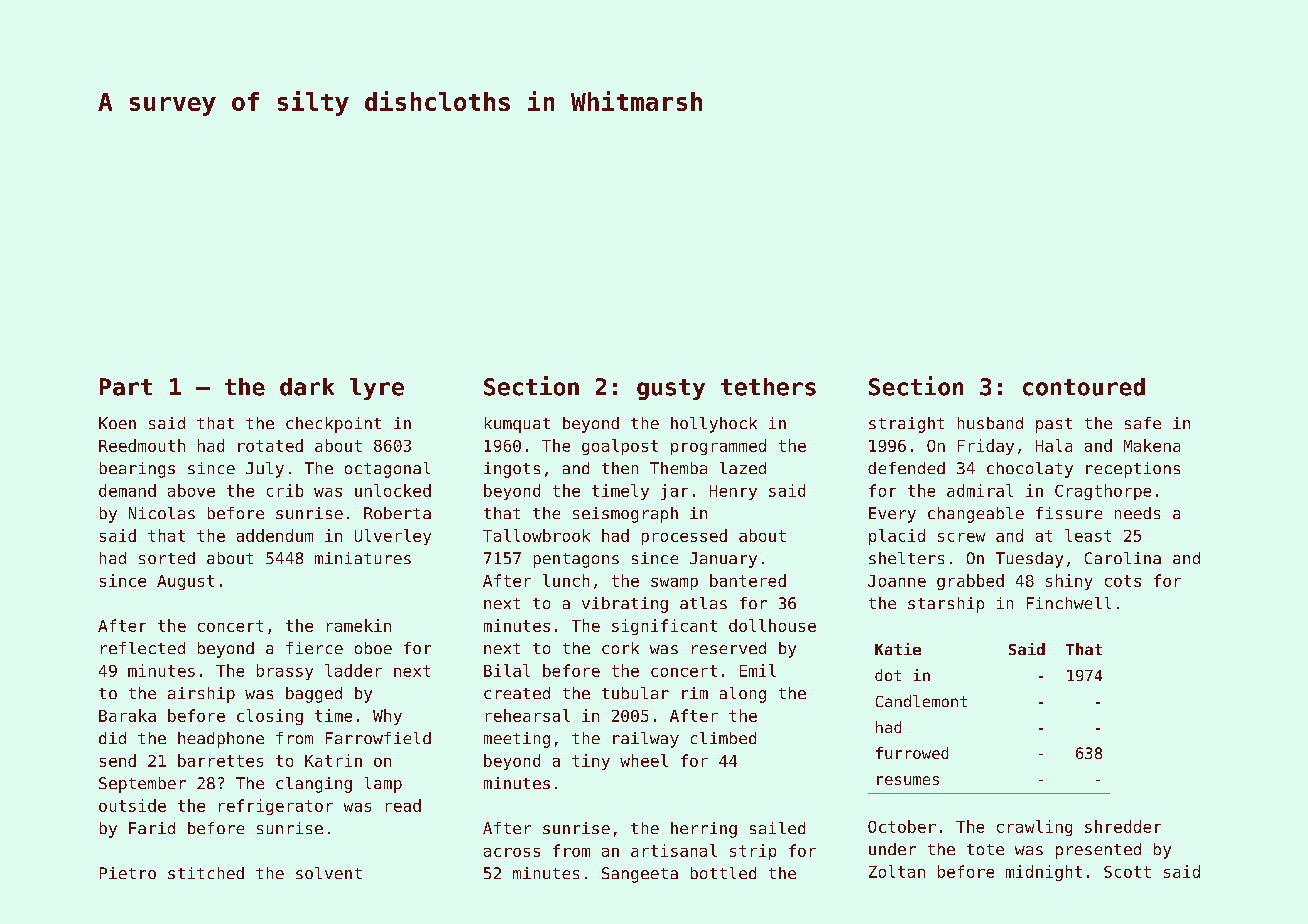 This page has width=1308, height=924. I want to click on Candlemont, so click(921, 701).
